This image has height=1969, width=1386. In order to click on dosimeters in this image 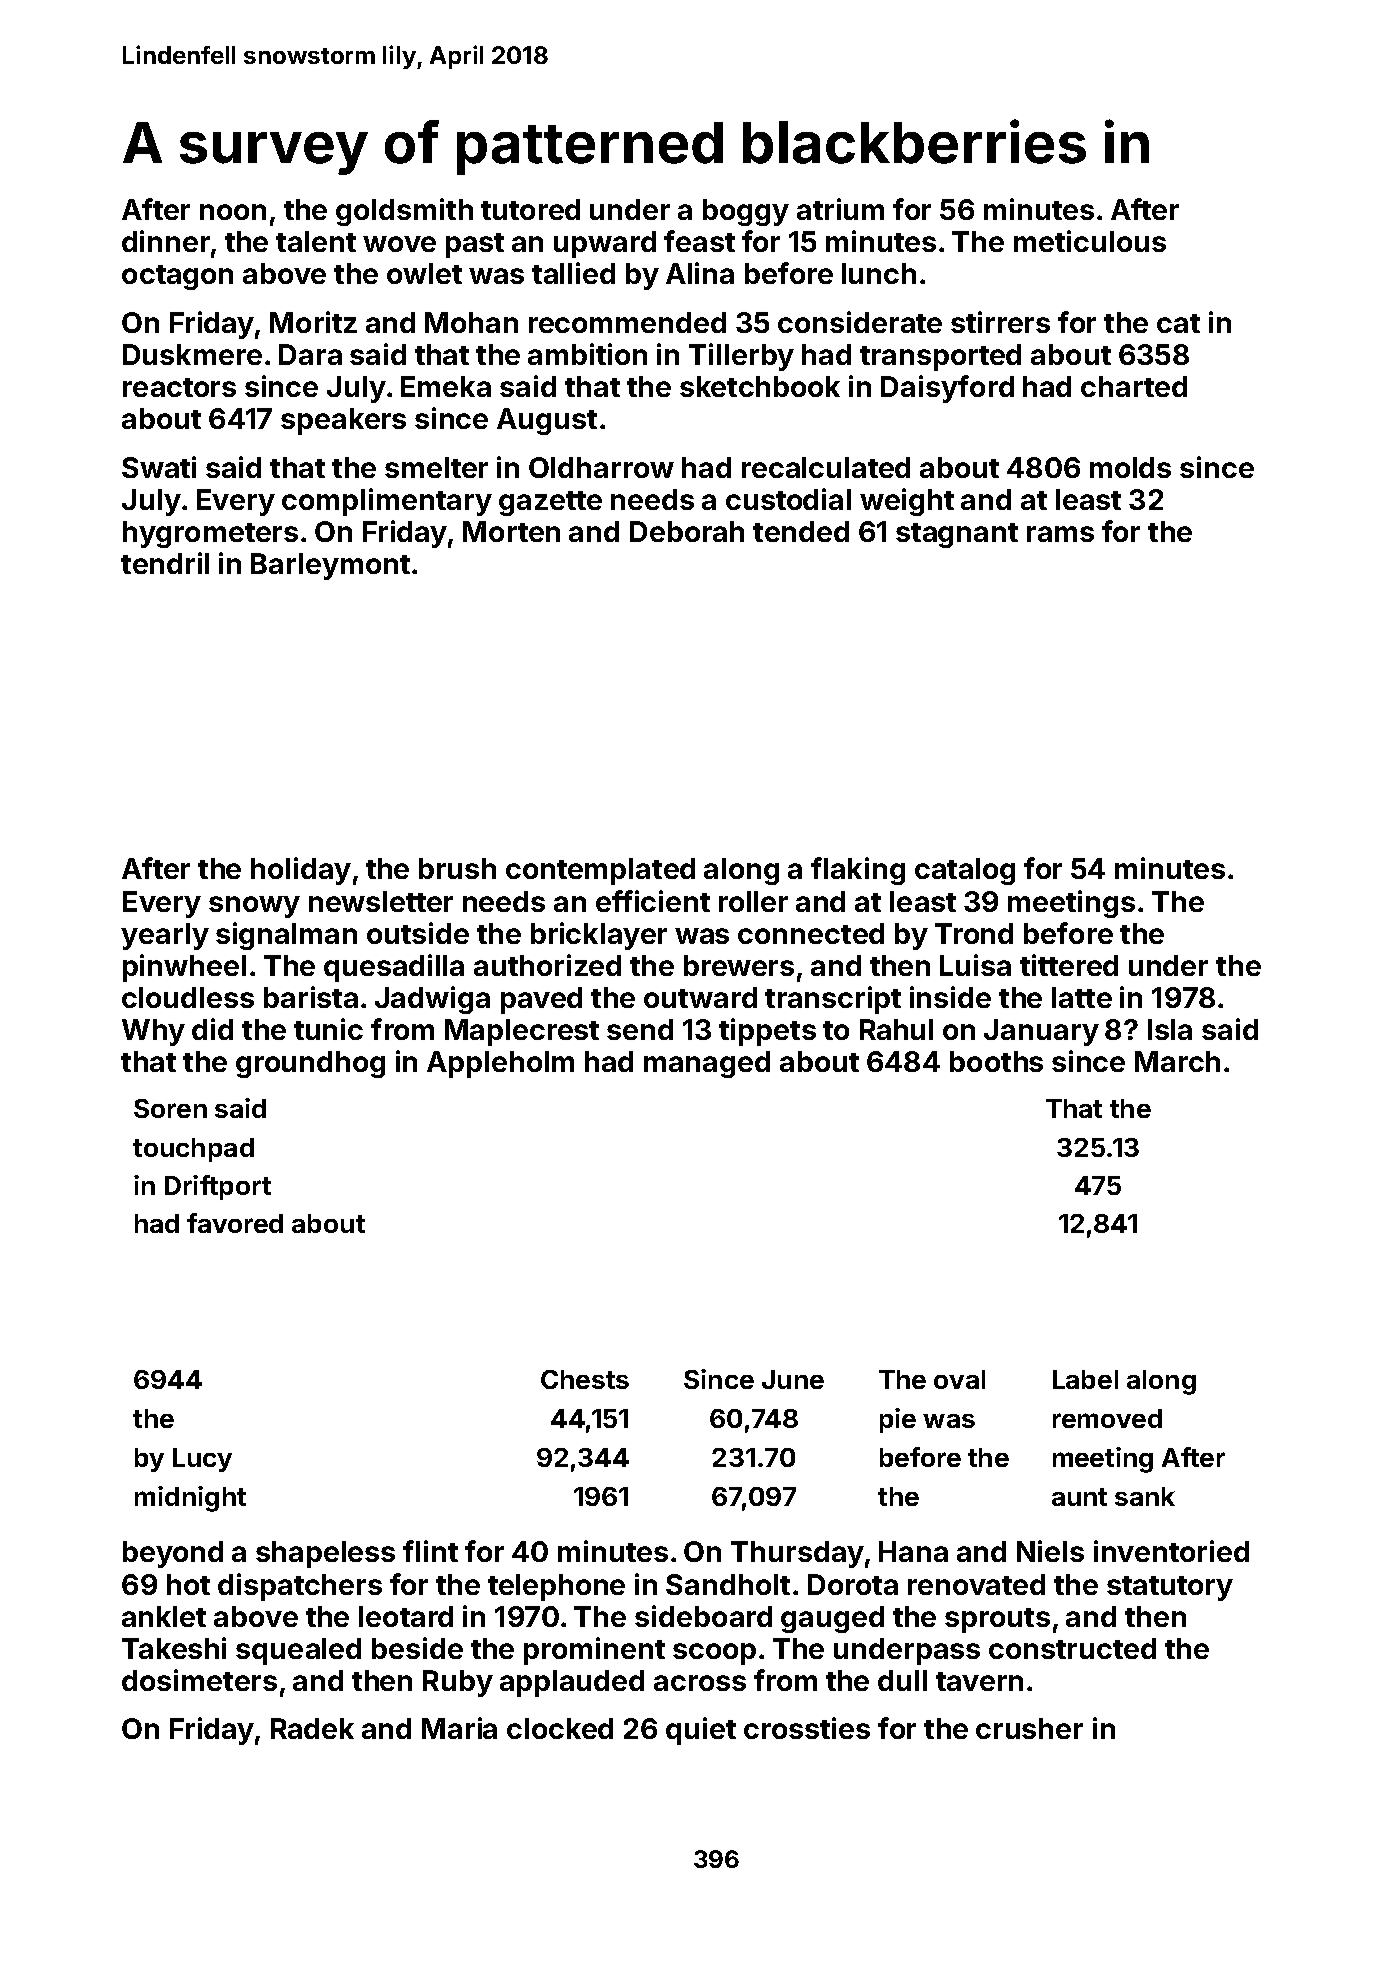, I will do `click(199, 1680)`.
